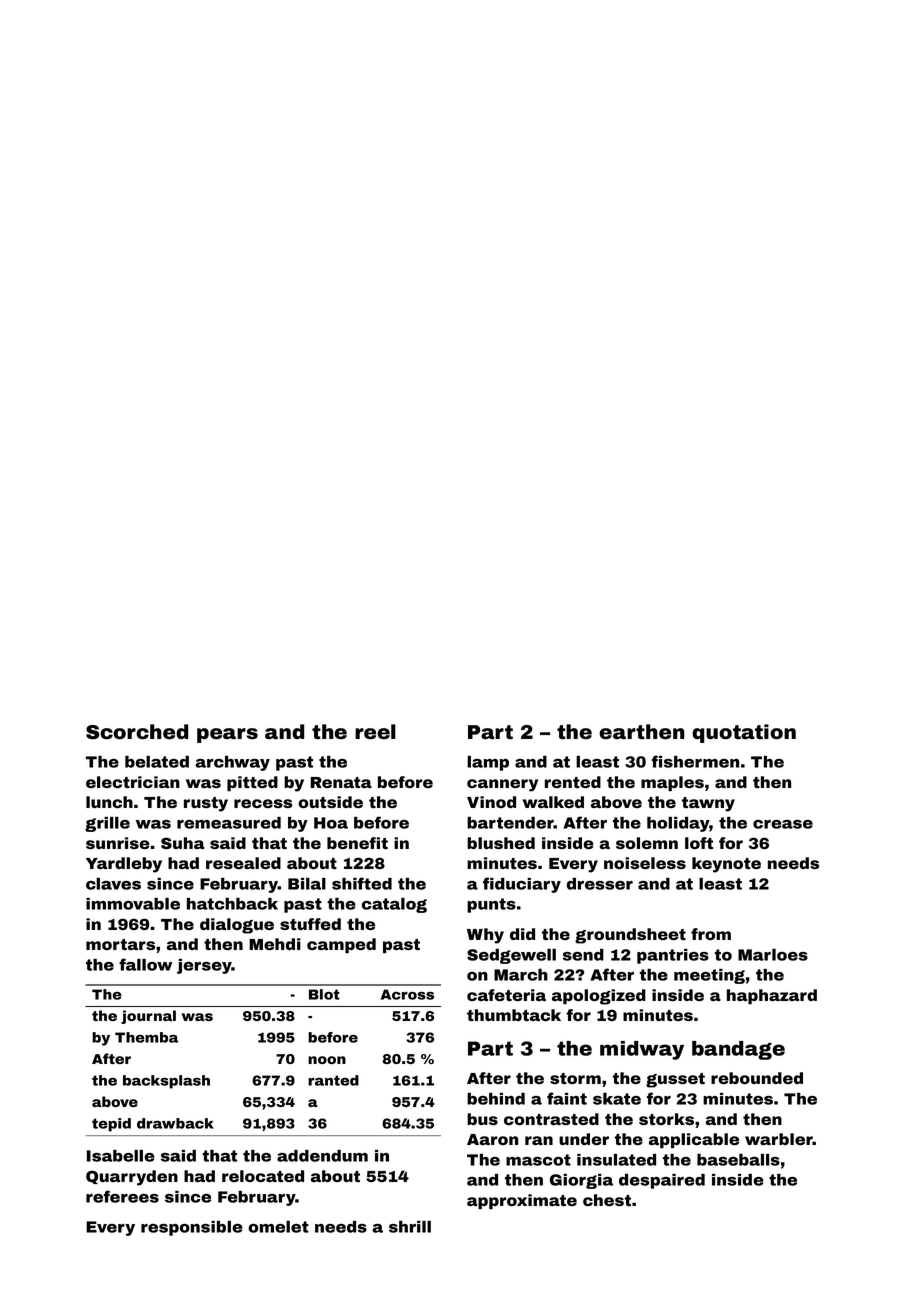 The image size is (908, 1316). I want to click on reel, so click(375, 732).
